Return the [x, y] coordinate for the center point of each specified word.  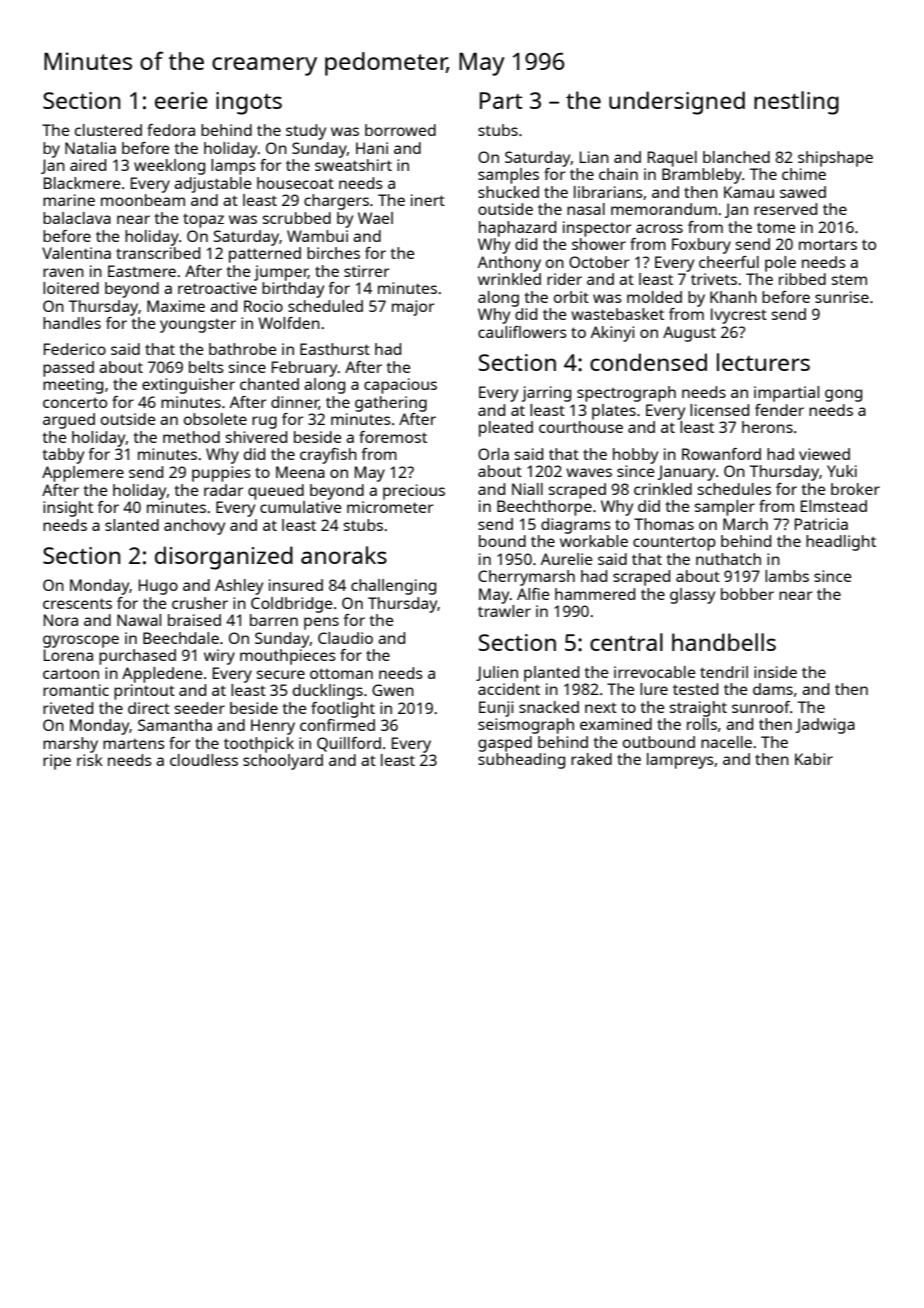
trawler [504, 611]
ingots [249, 103]
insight [68, 509]
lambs [787, 576]
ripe [57, 762]
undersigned [677, 103]
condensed [648, 362]
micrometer [390, 507]
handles [72, 323]
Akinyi [612, 334]
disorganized [224, 558]
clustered [108, 130]
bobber [747, 594]
